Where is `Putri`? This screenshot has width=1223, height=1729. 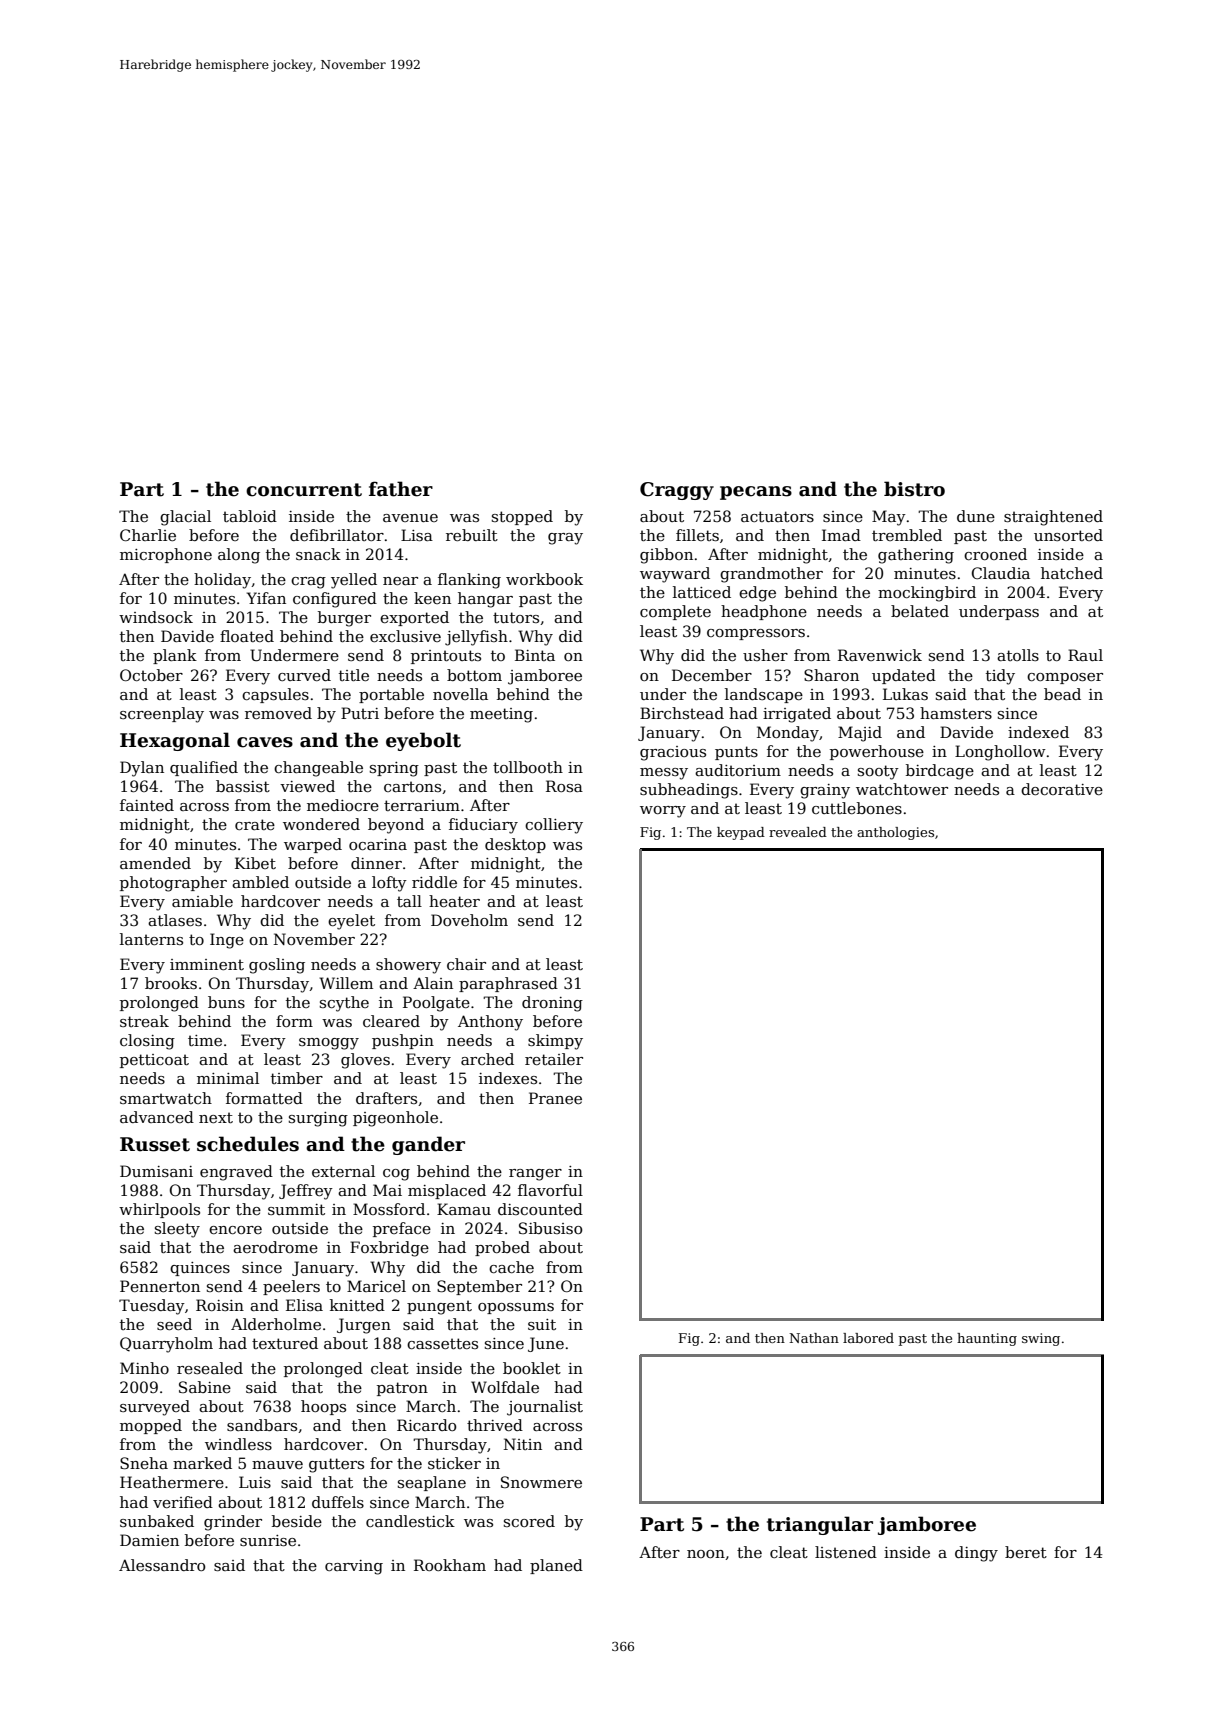 Putri is located at coordinates (360, 713).
